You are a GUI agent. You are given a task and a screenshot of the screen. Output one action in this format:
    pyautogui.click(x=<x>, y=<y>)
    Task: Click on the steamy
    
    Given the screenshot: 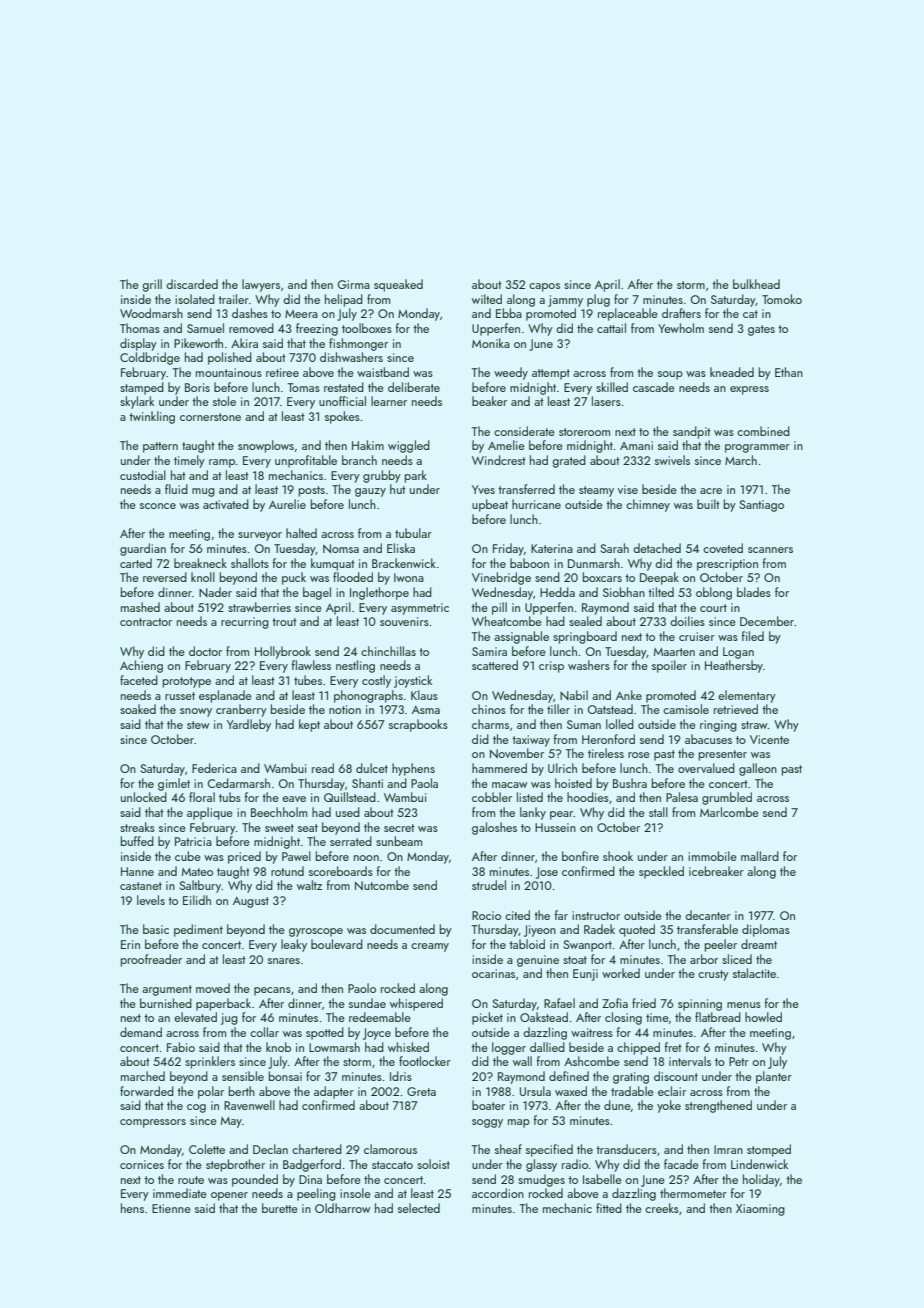 What is the action you would take?
    pyautogui.click(x=596, y=491)
